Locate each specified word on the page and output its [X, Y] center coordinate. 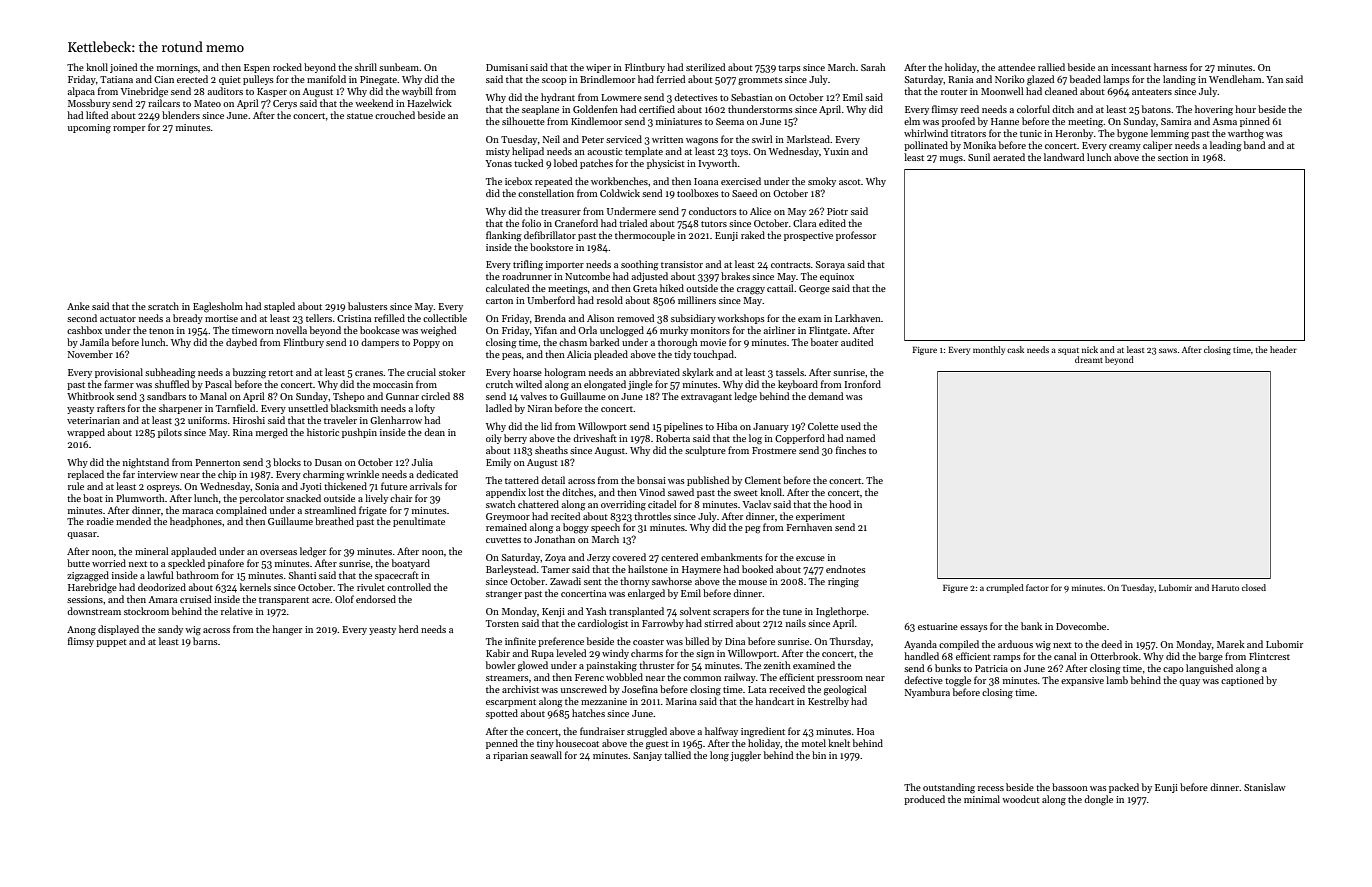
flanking [504, 236]
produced [924, 800]
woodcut [1021, 799]
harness [1170, 67]
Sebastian [752, 97]
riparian [510, 756]
